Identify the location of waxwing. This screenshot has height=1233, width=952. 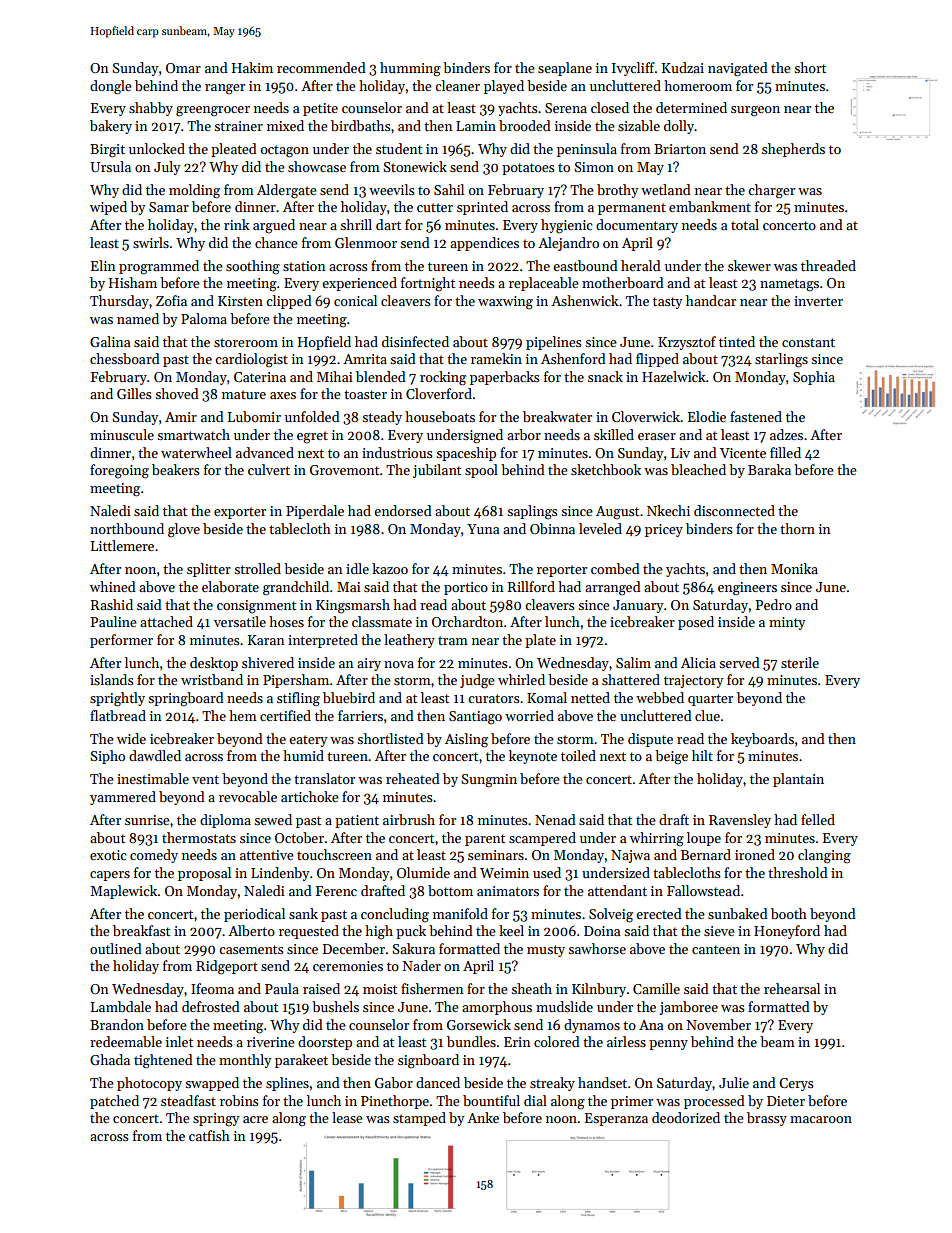
(505, 303).
